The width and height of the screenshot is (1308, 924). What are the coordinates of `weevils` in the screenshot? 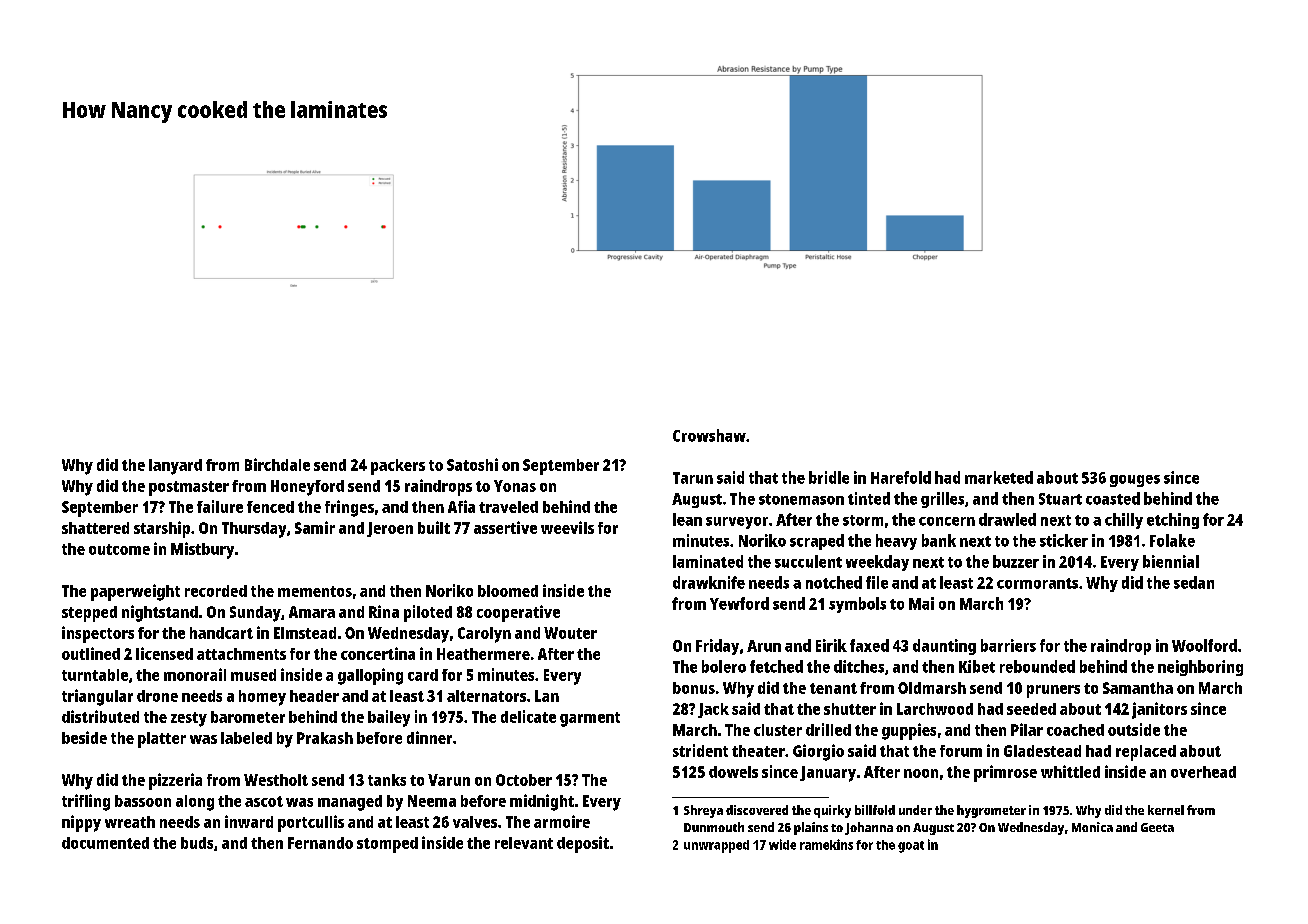 It's located at (567, 527).
